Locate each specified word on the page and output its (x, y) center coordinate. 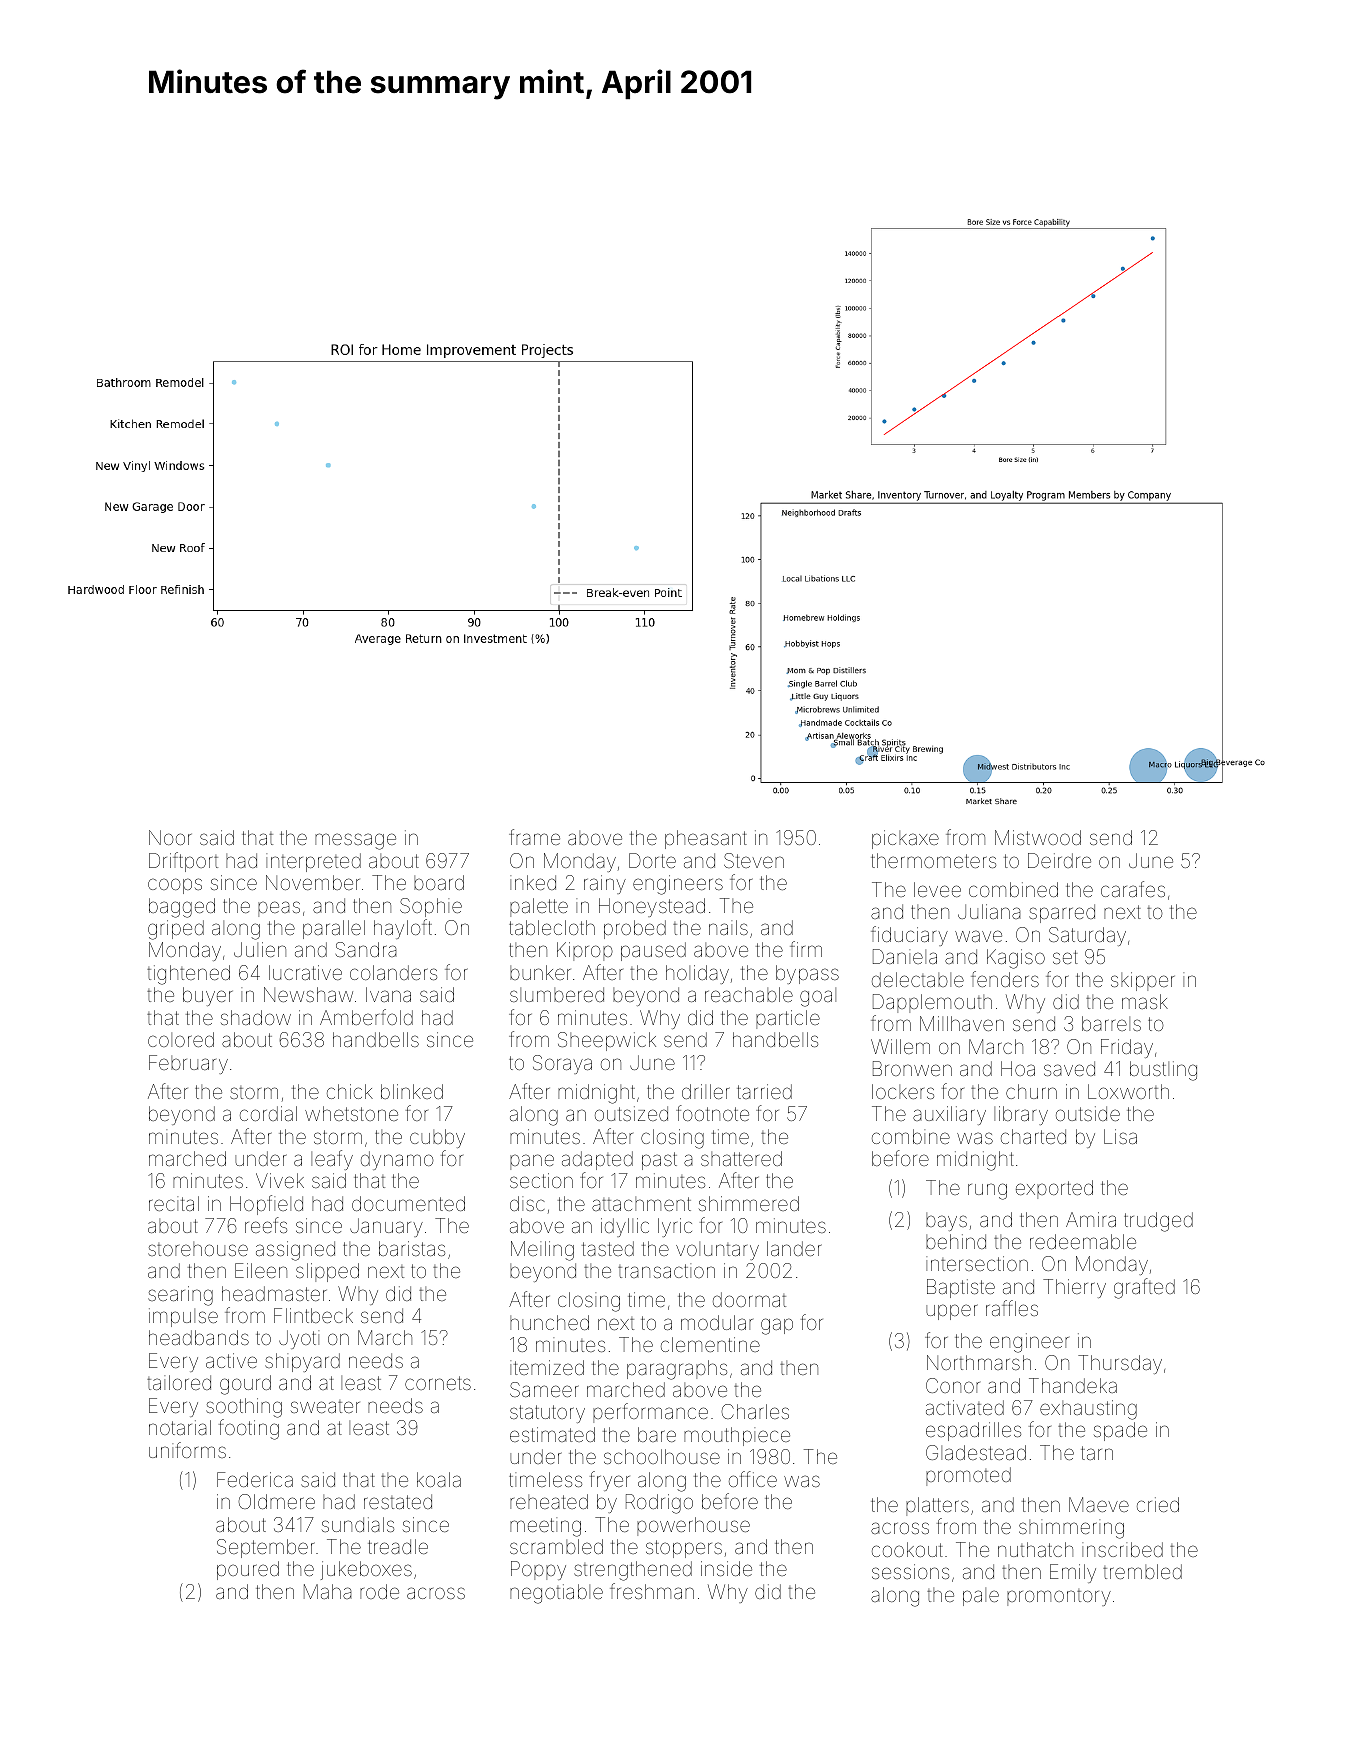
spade (1120, 1431)
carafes (1133, 889)
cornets (438, 1383)
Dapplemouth (932, 1003)
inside (726, 1568)
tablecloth (552, 927)
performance (650, 1413)
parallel (334, 929)
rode (379, 1591)
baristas (412, 1248)
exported (1054, 1189)
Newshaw (308, 994)
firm (806, 949)
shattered (741, 1158)
